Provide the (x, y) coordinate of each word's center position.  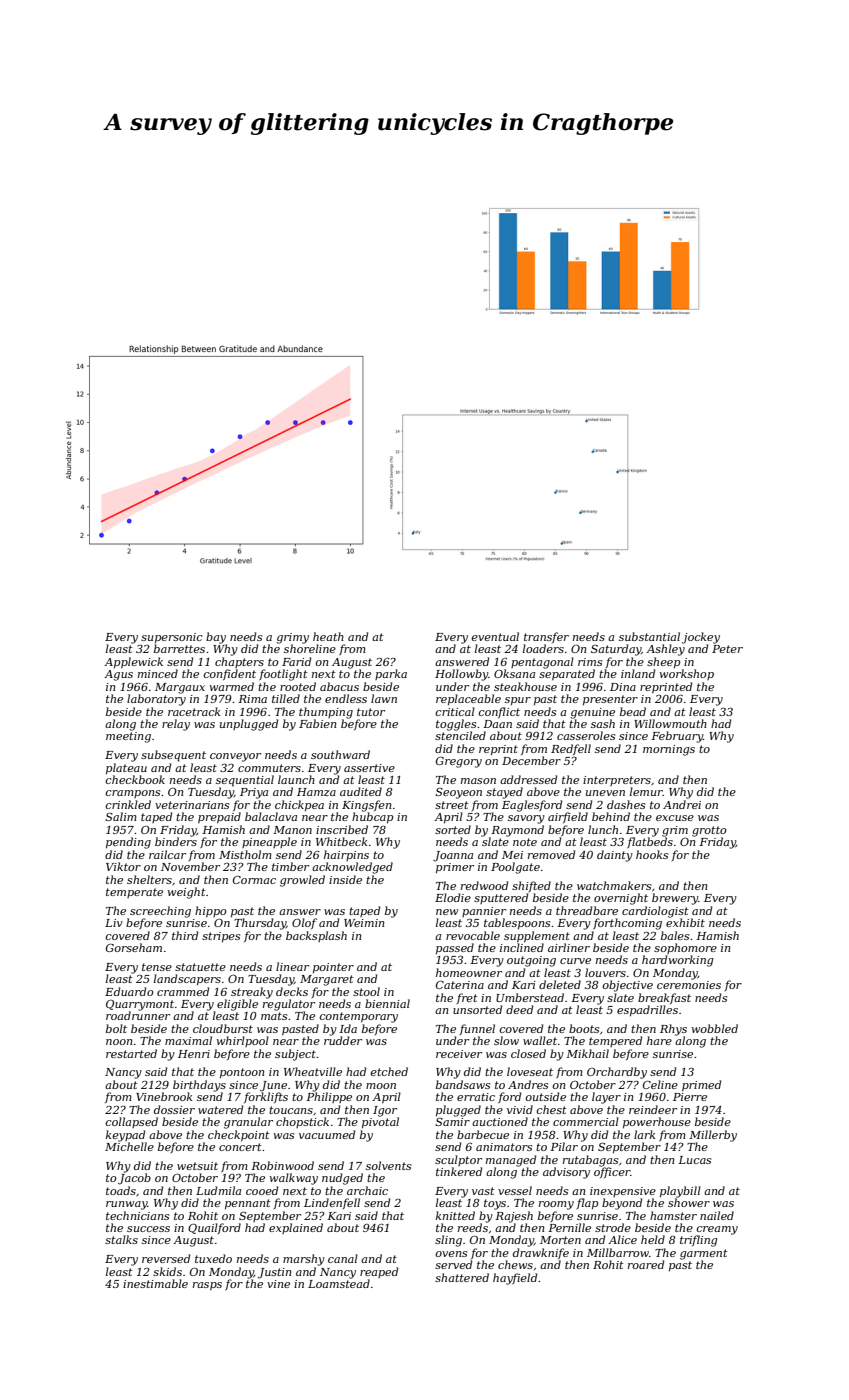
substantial (649, 636)
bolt (116, 1028)
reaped (379, 1272)
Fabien (318, 723)
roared (646, 1264)
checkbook (135, 779)
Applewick (133, 662)
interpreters (617, 781)
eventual (495, 636)
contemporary (358, 1017)
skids (167, 1271)
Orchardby (617, 1073)
